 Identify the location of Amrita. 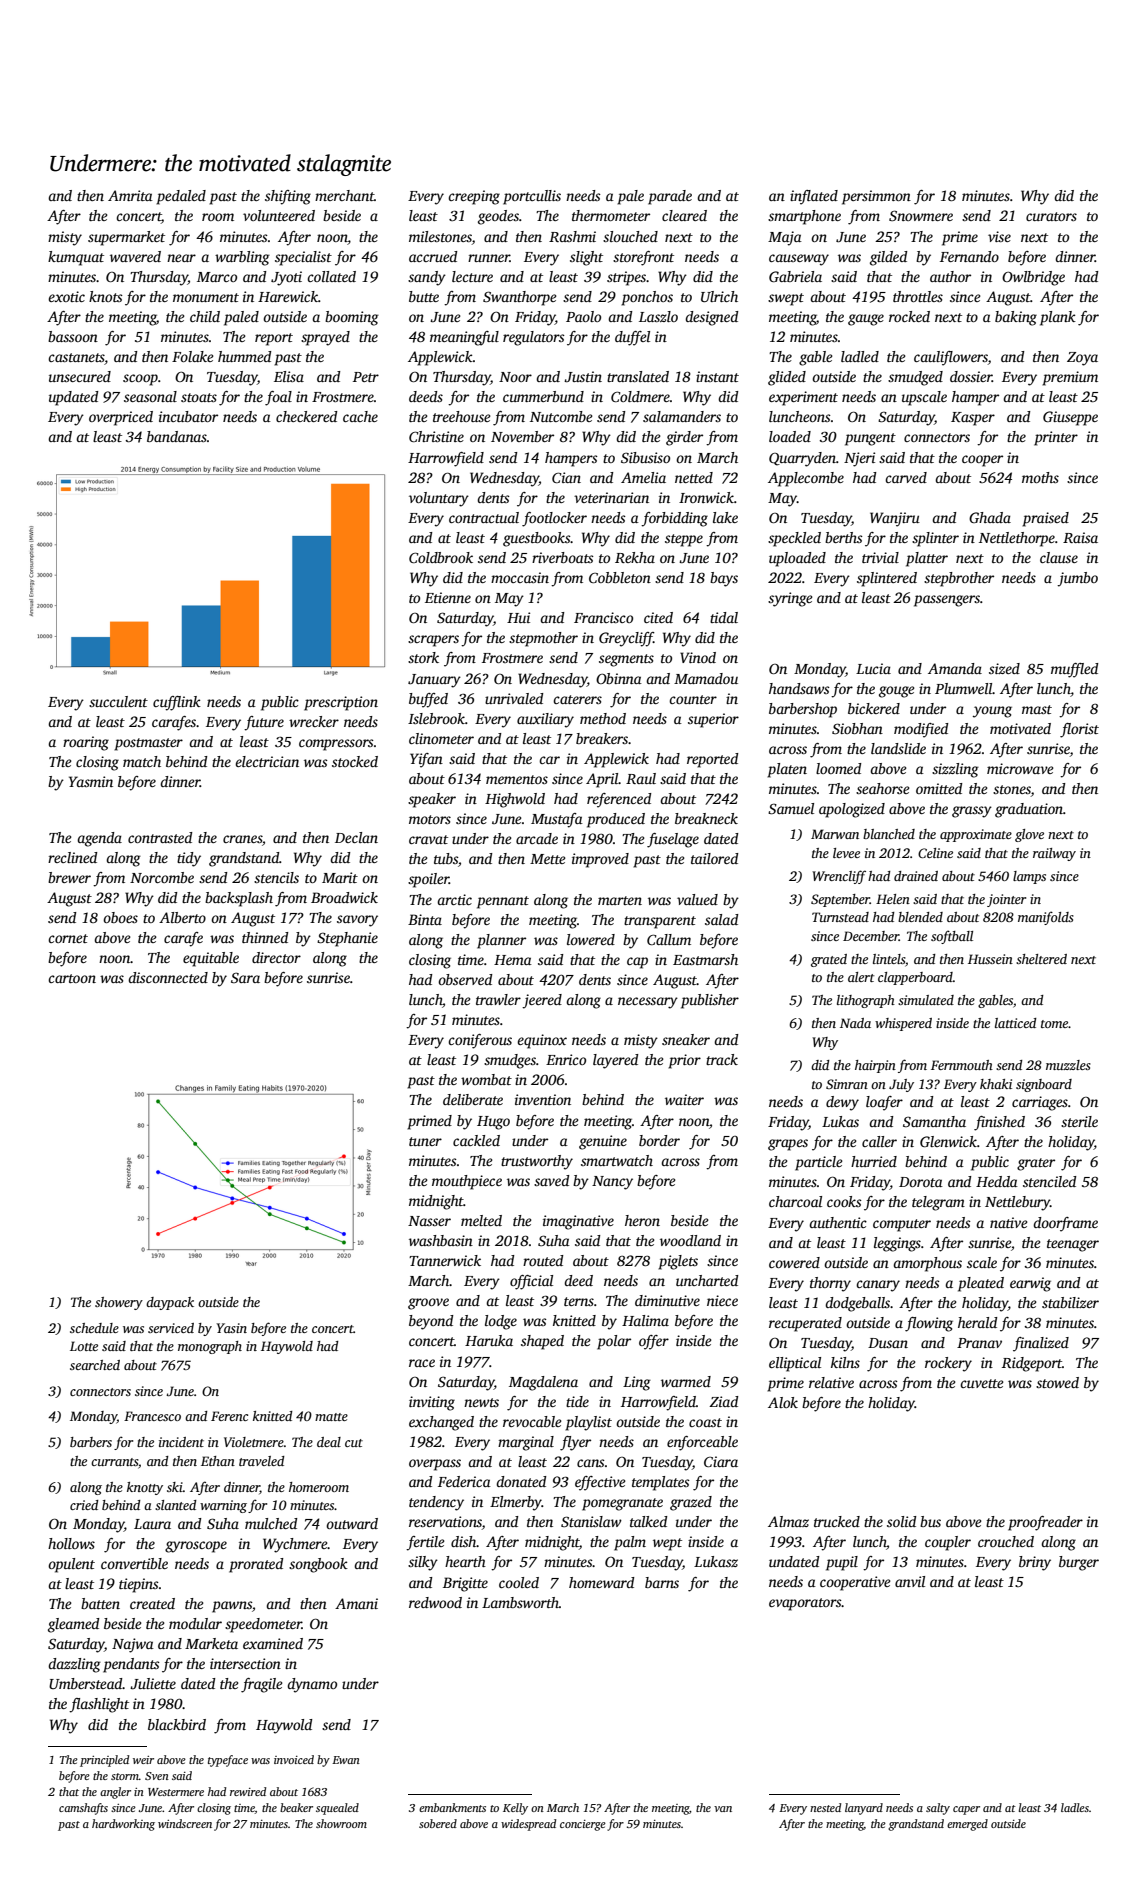
(130, 195).
